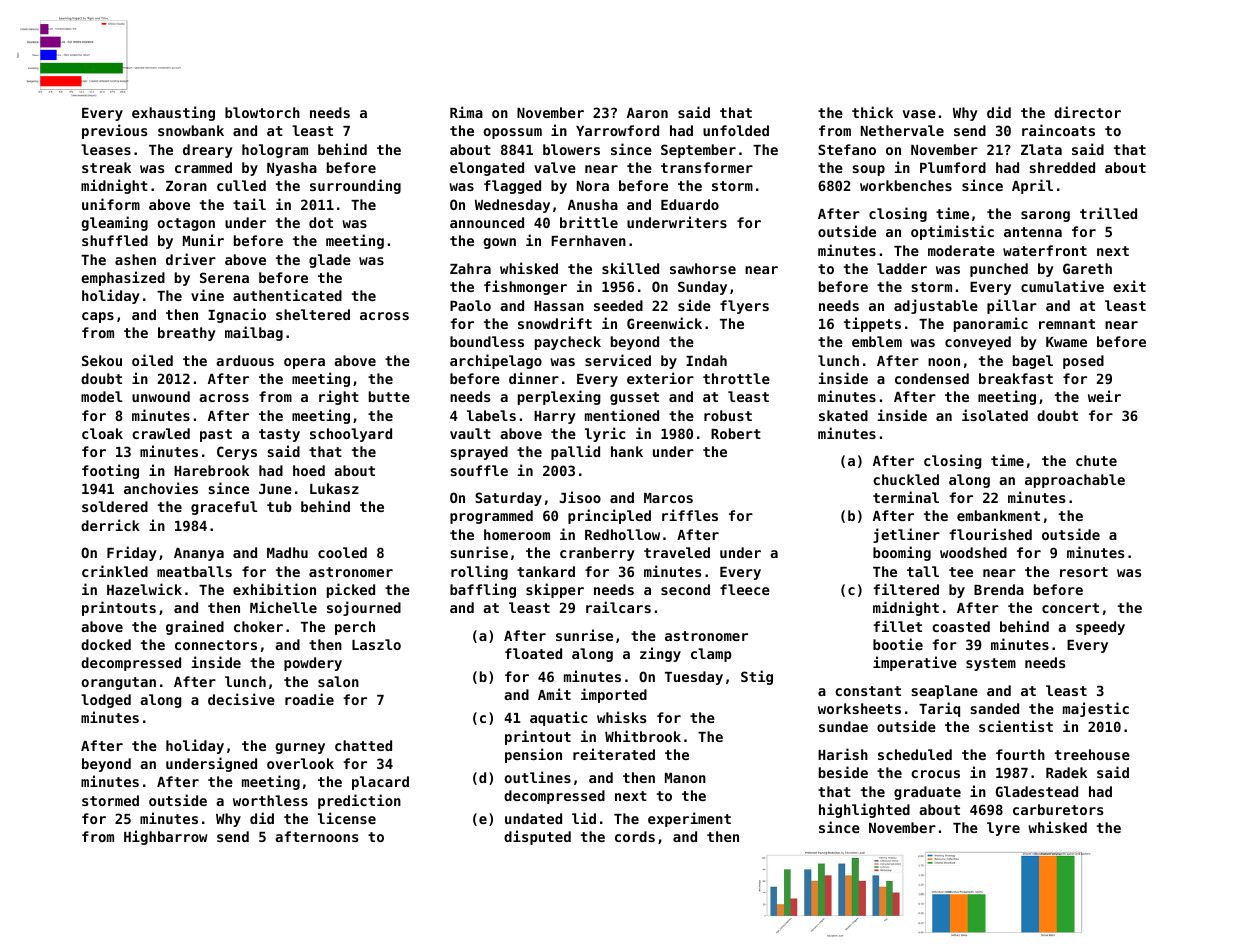 This screenshot has width=1233, height=952. I want to click on Ignacio, so click(237, 315).
